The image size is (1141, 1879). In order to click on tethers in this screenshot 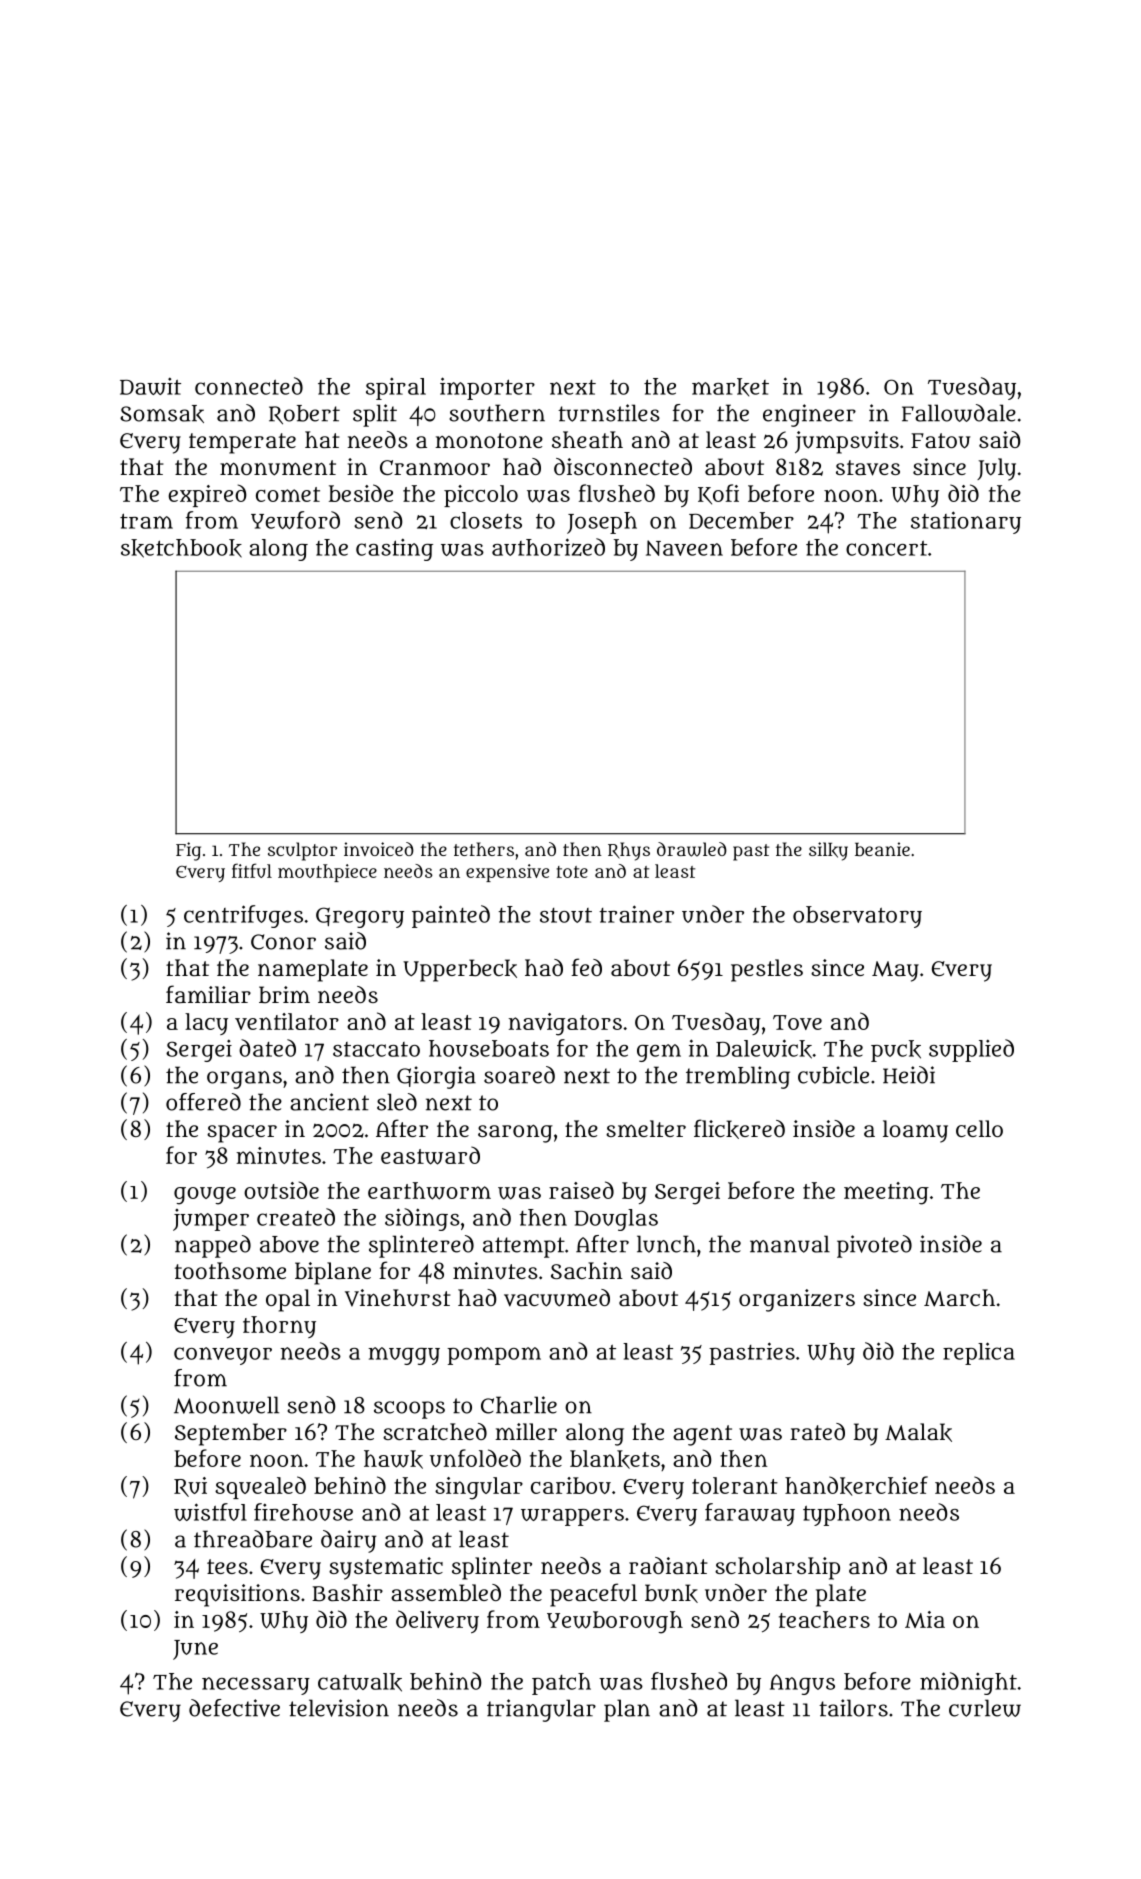, I will do `click(484, 849)`.
